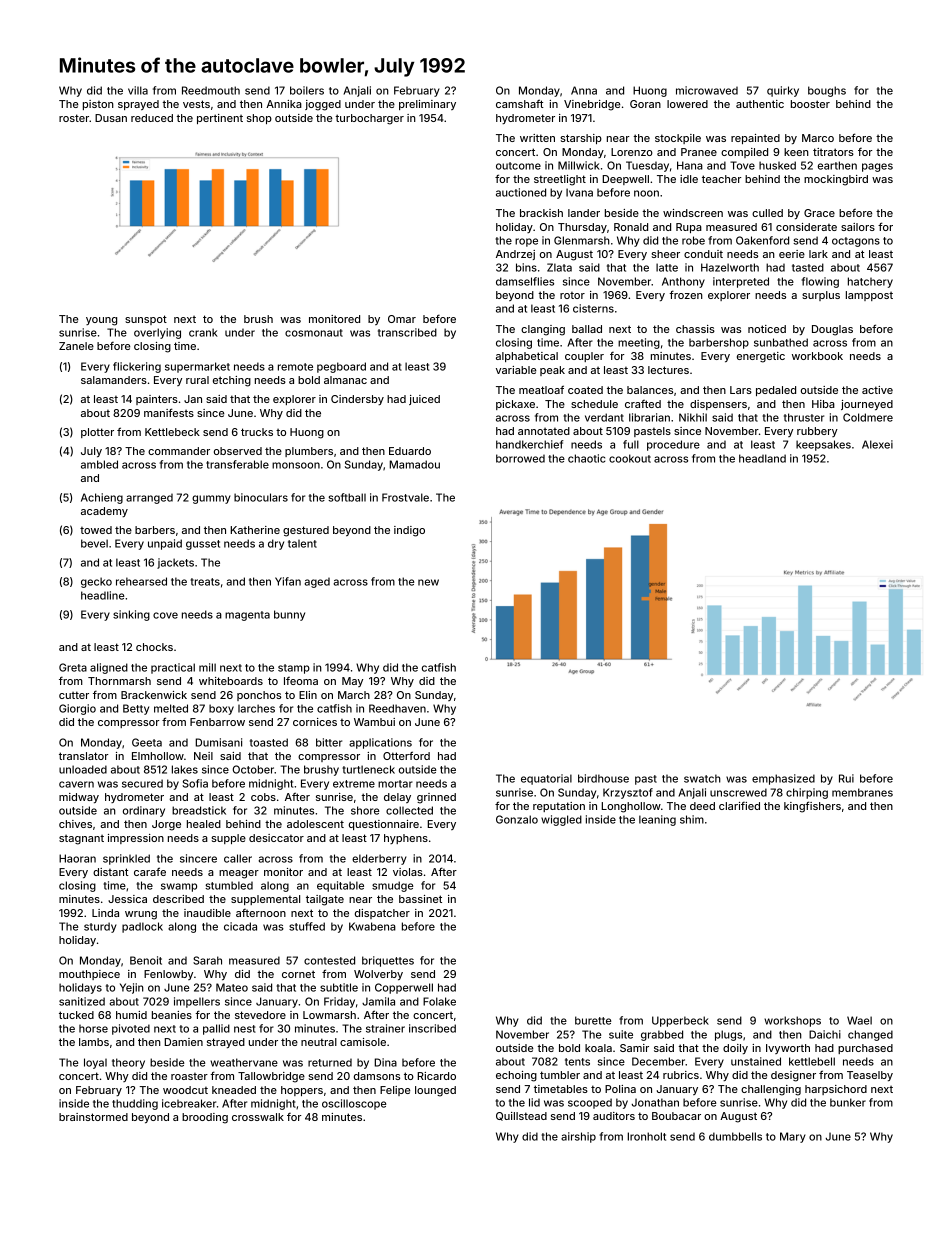 The height and width of the document is (1233, 952). What do you see at coordinates (846, 778) in the document?
I see `Rui` at bounding box center [846, 778].
